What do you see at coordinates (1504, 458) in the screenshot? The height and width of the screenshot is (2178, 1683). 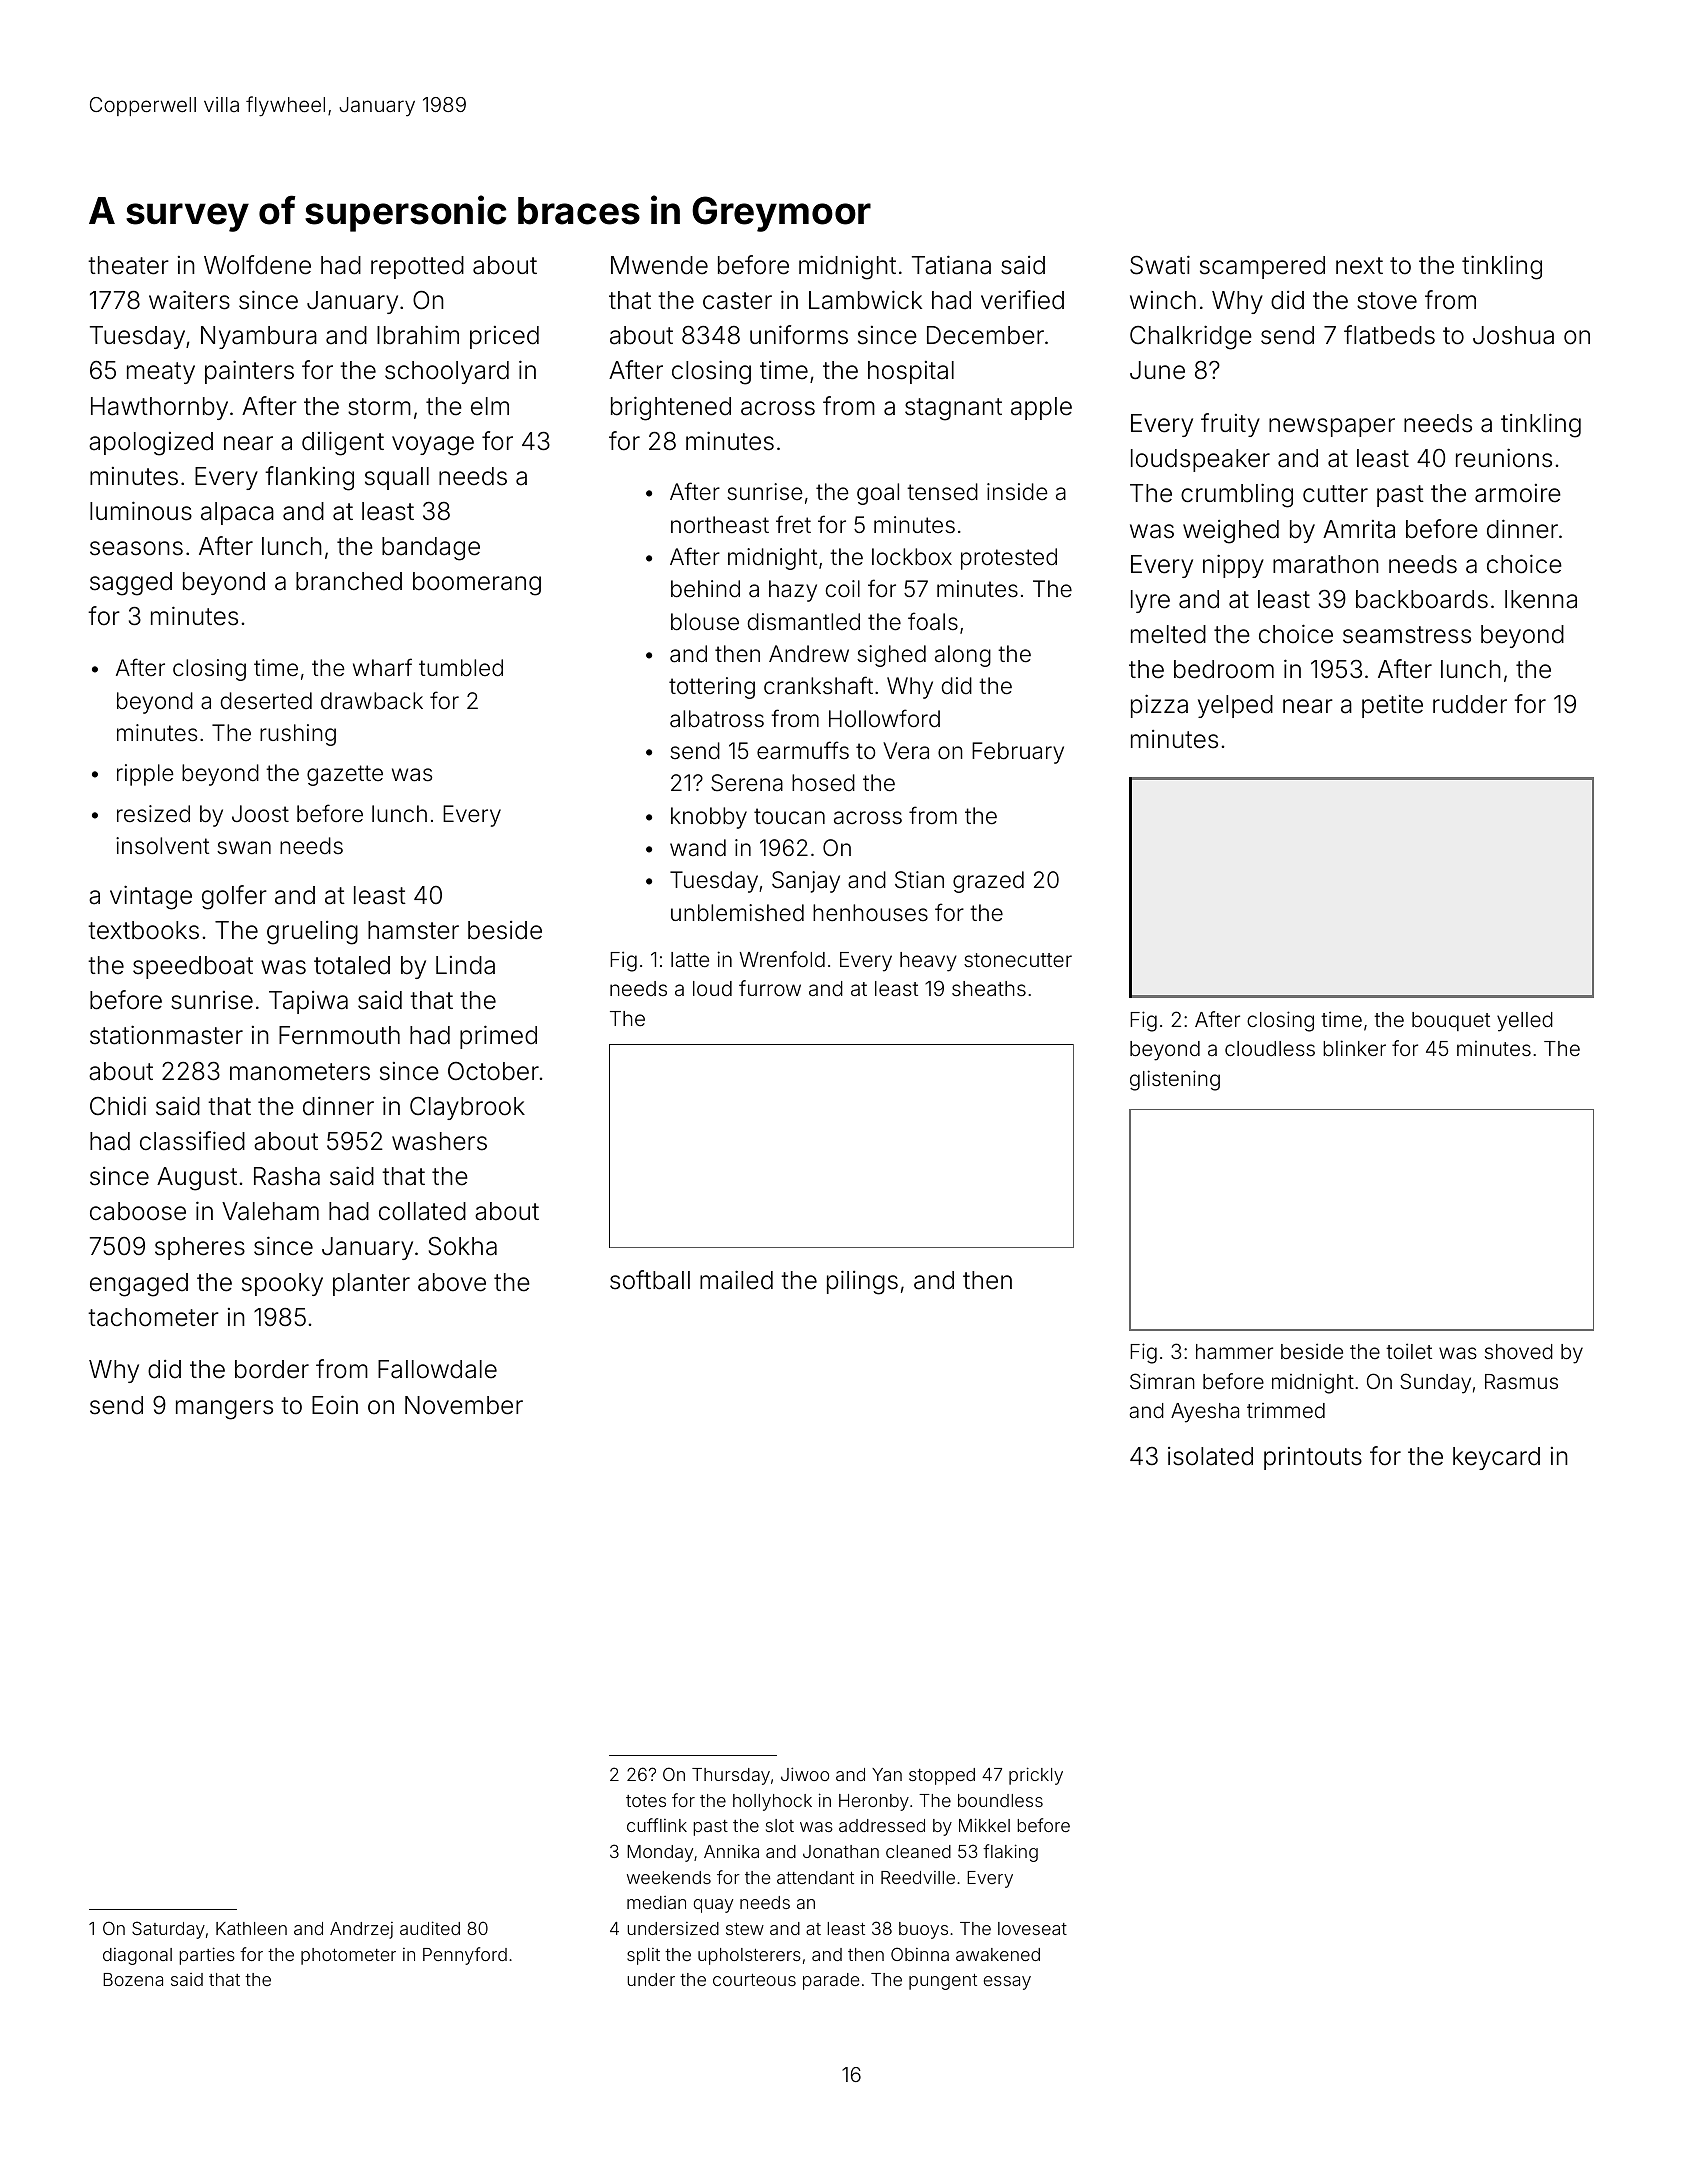 I see `reunions` at bounding box center [1504, 458].
